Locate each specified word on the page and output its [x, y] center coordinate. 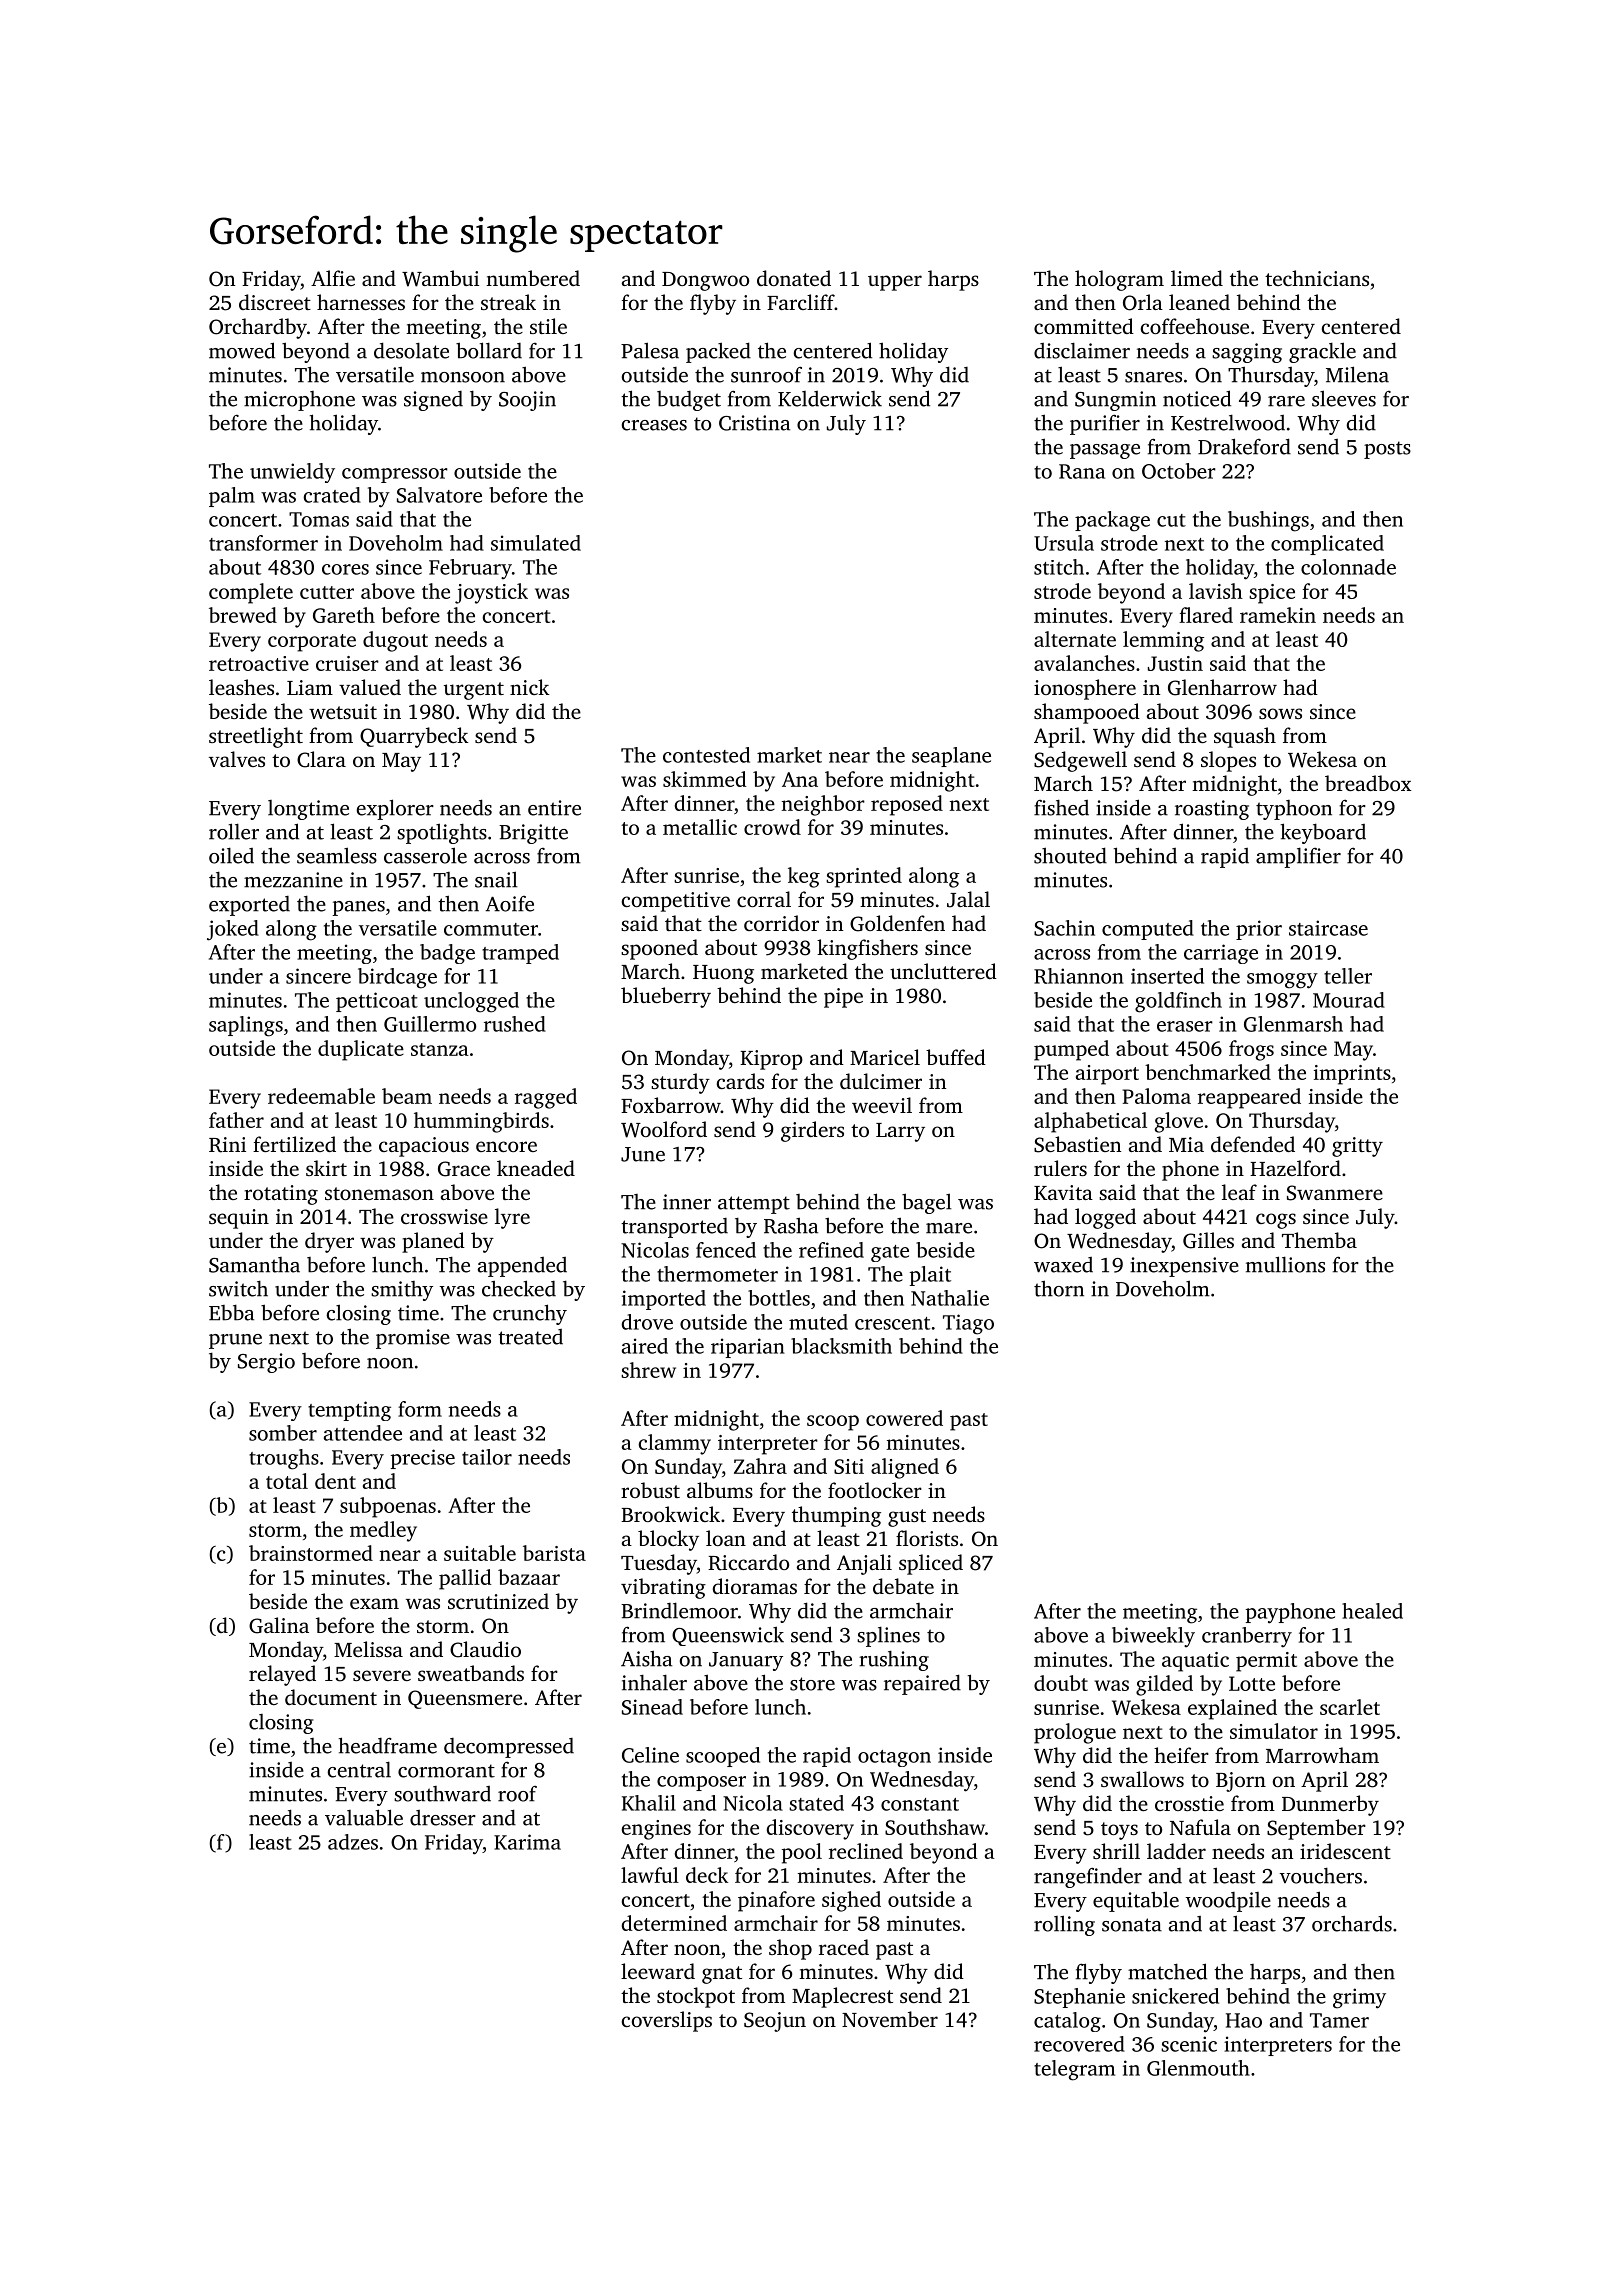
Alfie [333, 278]
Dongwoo [705, 281]
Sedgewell [1080, 761]
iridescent [1345, 1851]
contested [706, 755]
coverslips [667, 2021]
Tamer [1339, 2020]
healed [1372, 1611]
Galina [279, 1625]
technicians [1317, 278]
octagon [894, 1758]
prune [235, 1341]
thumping [836, 1516]
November [890, 2019]
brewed [243, 615]
